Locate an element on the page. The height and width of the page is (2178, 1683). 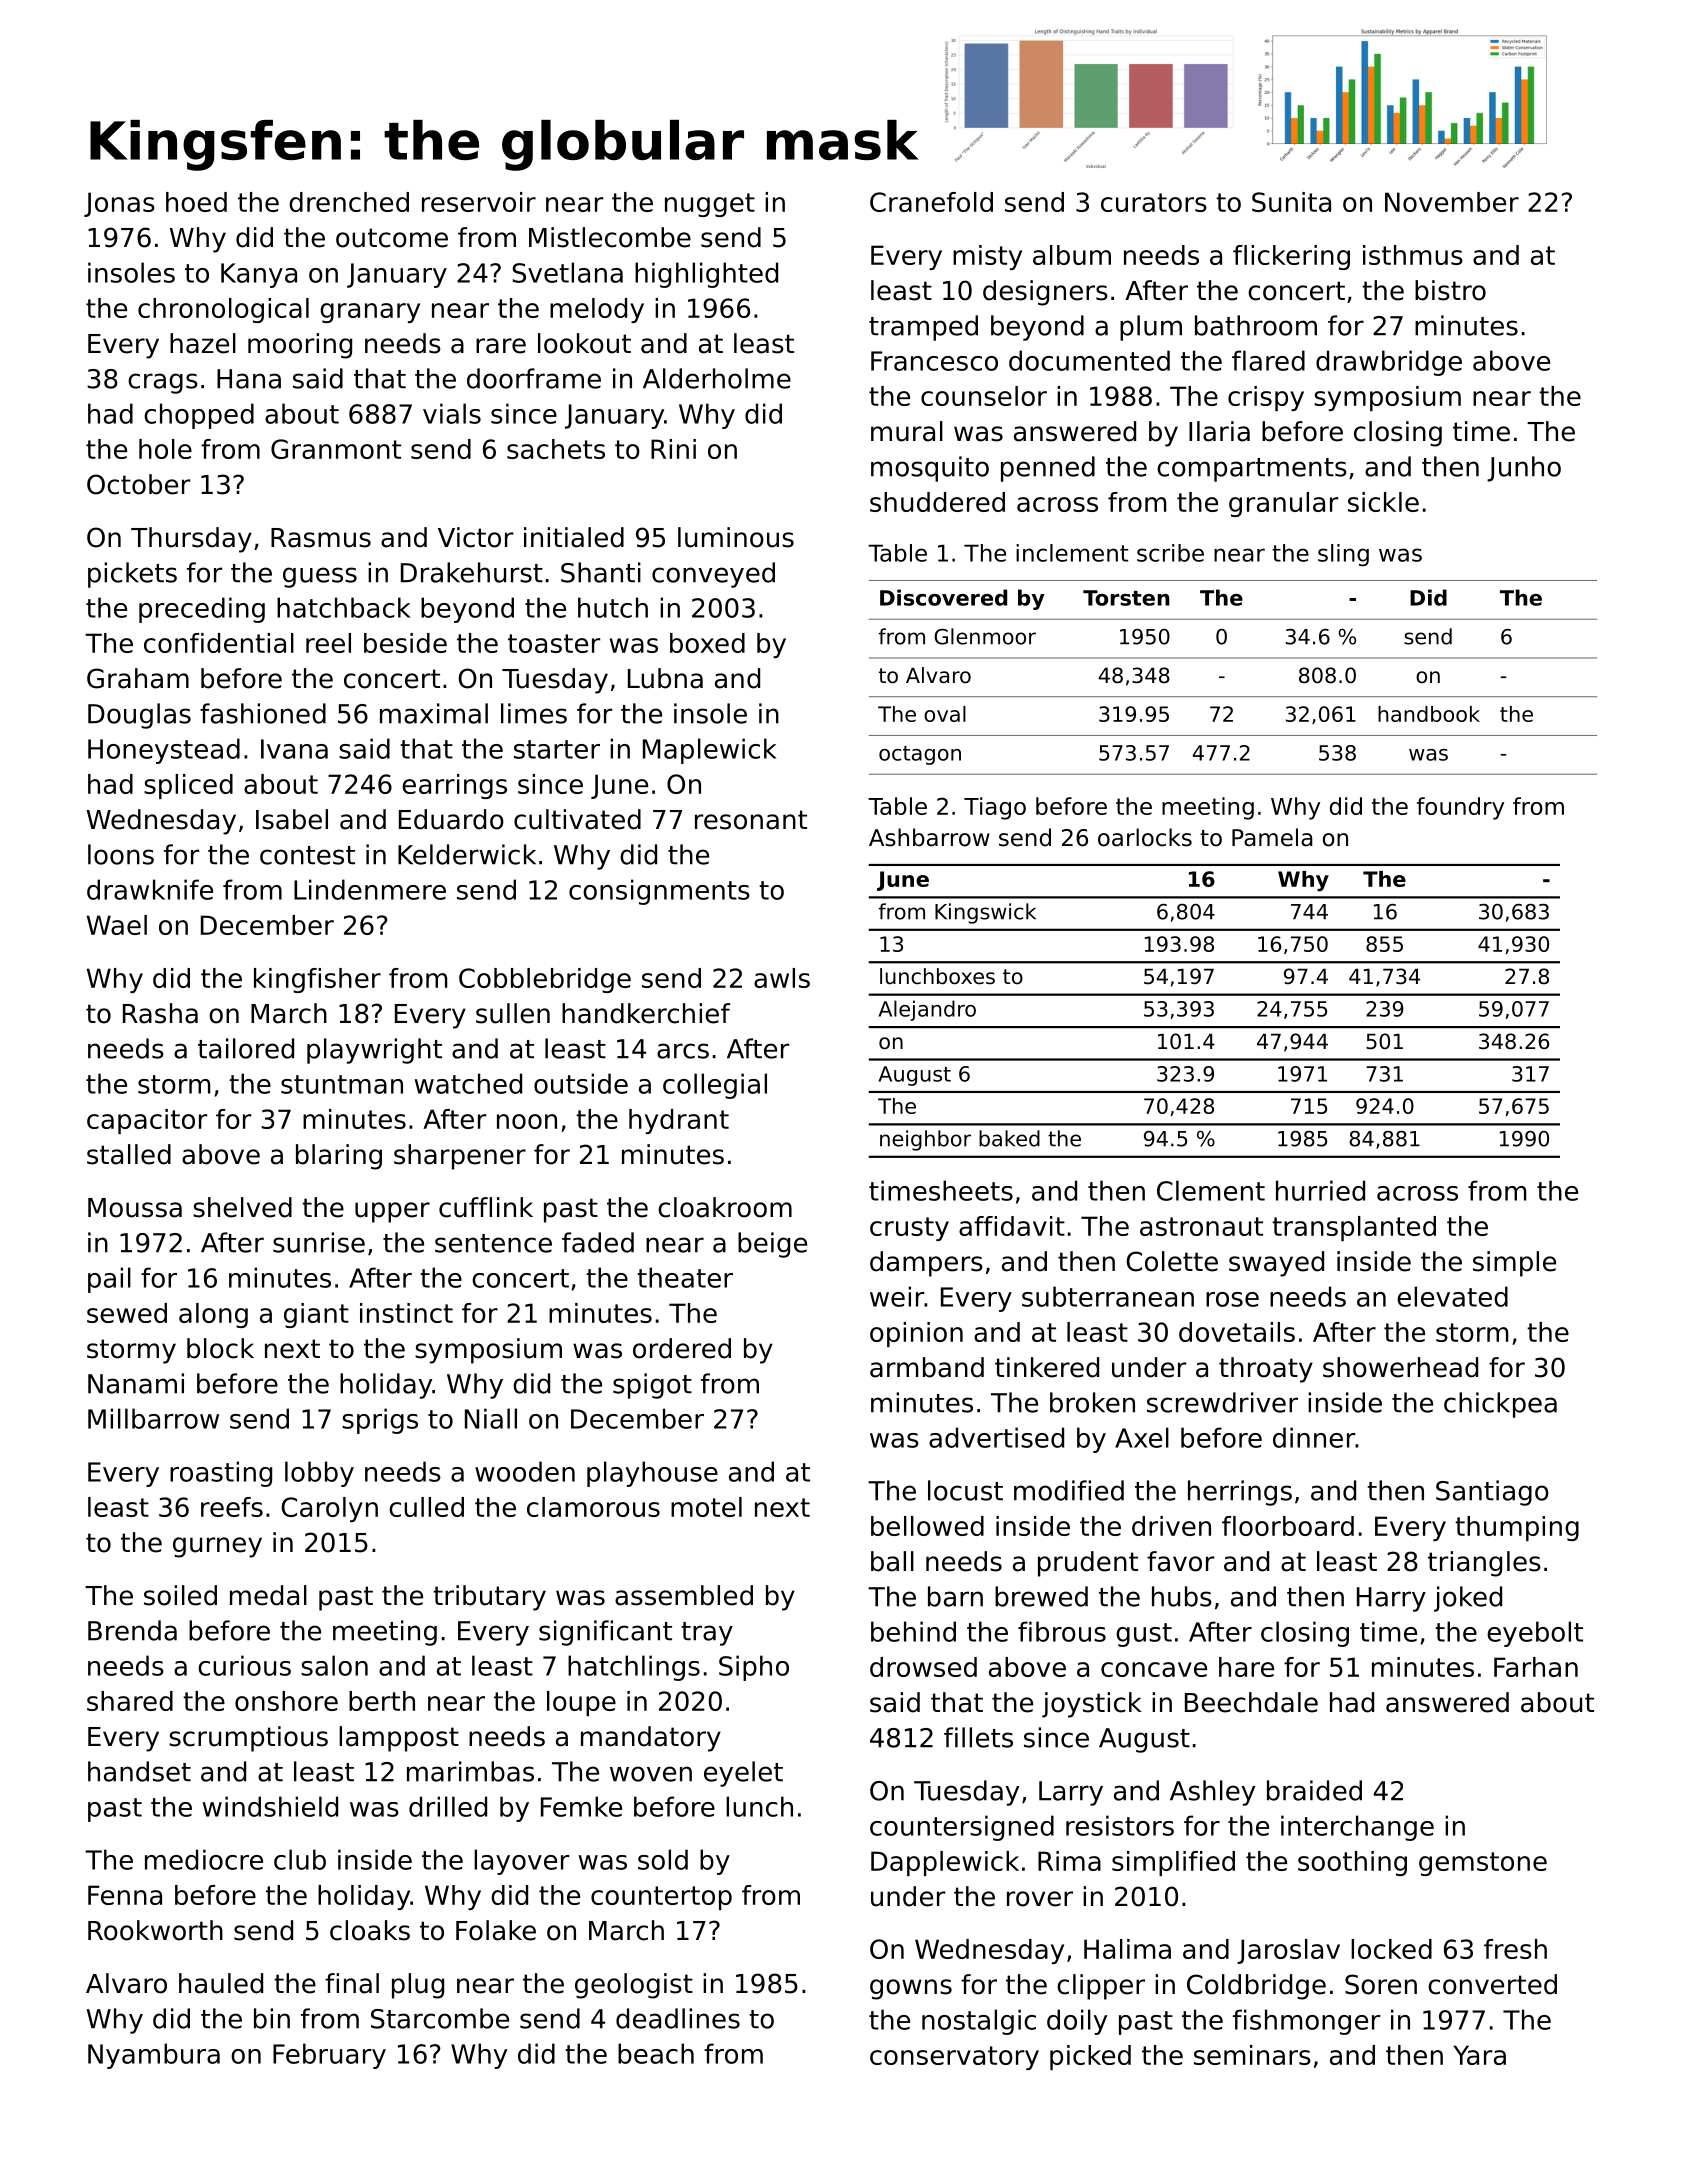
Ashley is located at coordinates (1212, 1793).
